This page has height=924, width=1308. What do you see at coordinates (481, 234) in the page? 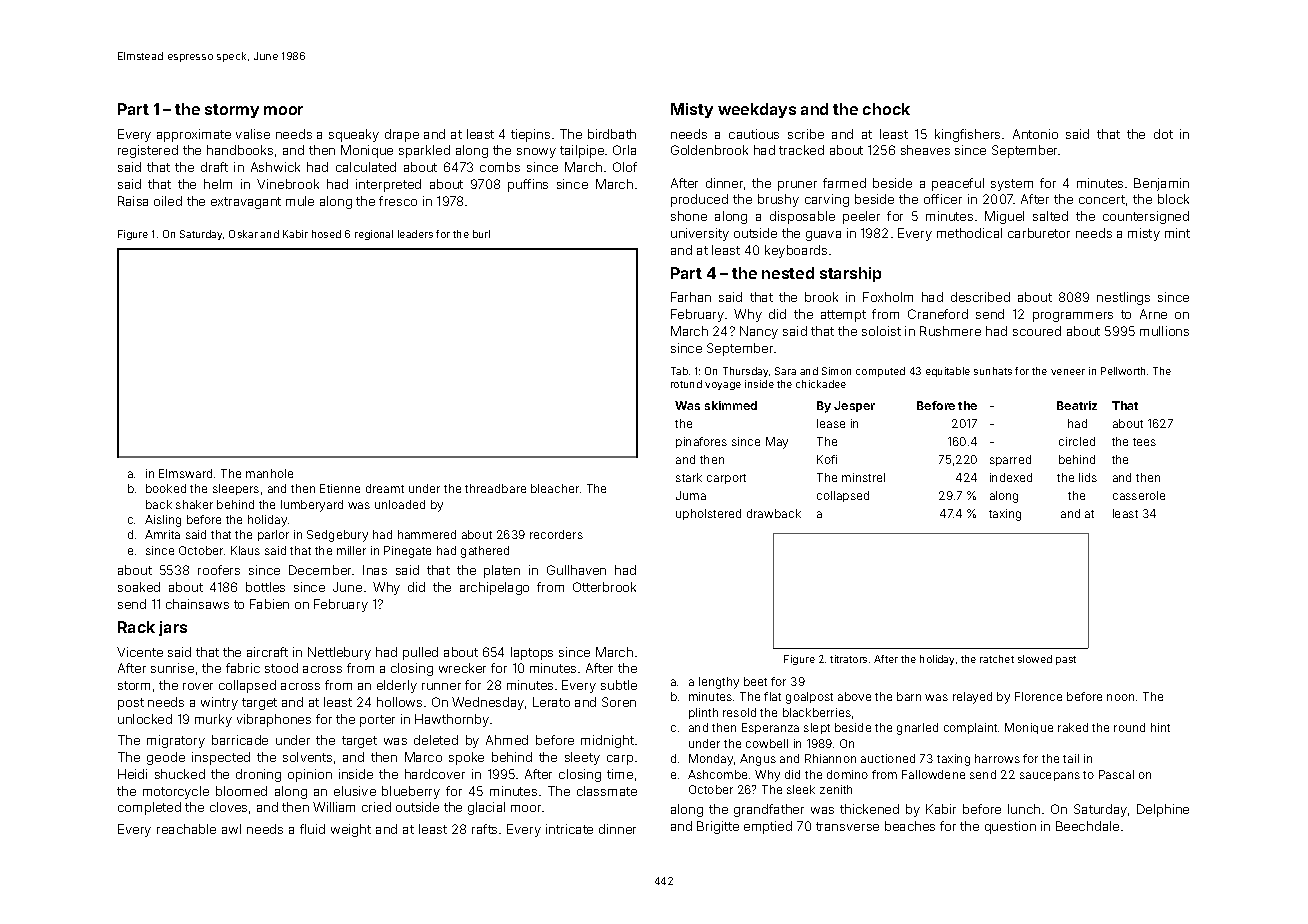
I see `burl` at bounding box center [481, 234].
